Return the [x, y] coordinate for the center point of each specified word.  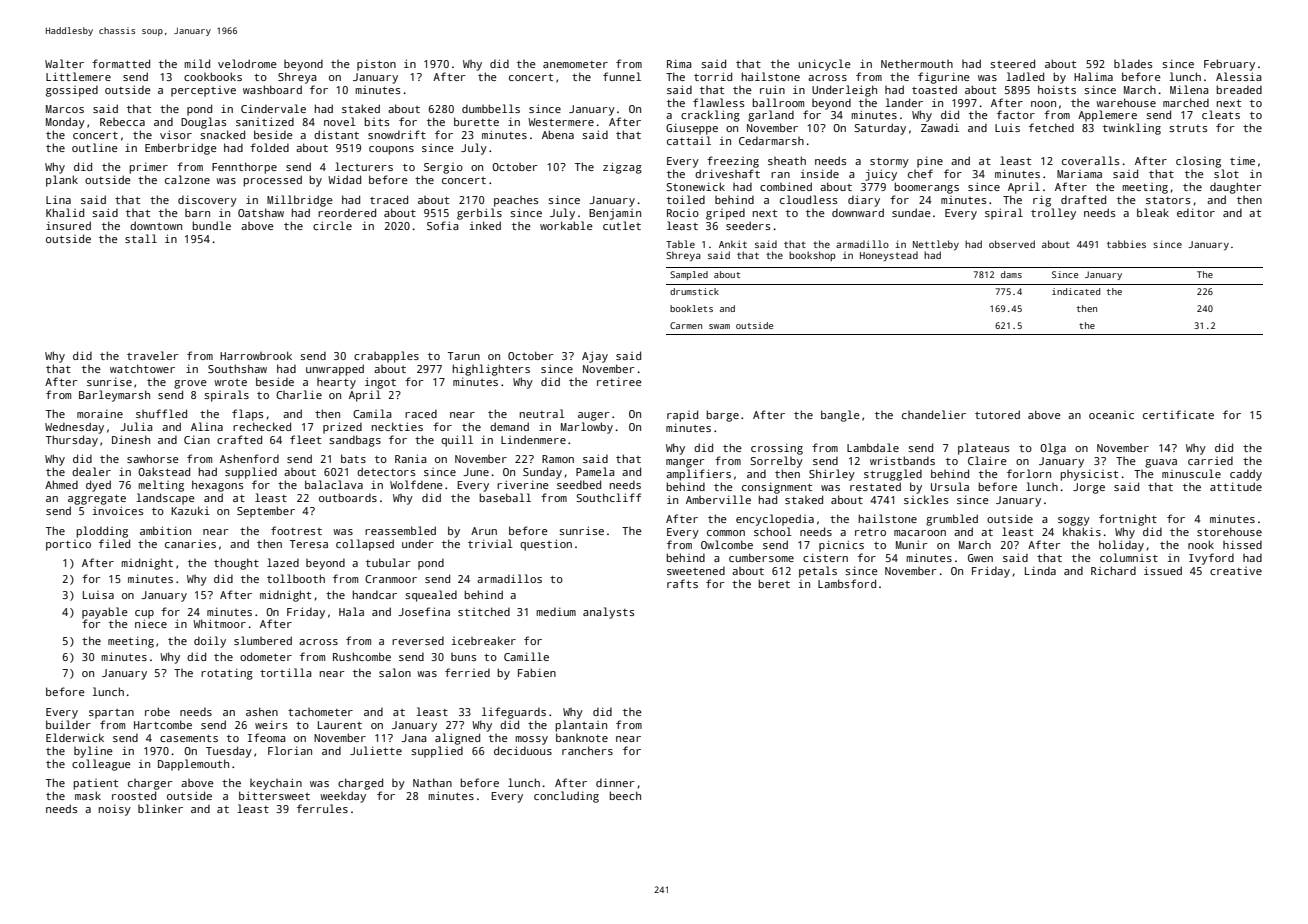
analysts [608, 613]
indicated [1076, 291]
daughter [1236, 188]
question [546, 545]
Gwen [980, 558]
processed [272, 181]
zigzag [622, 168]
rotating [227, 674]
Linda [1040, 570]
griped [725, 214]
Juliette [376, 750]
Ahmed [61, 484]
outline [95, 147]
